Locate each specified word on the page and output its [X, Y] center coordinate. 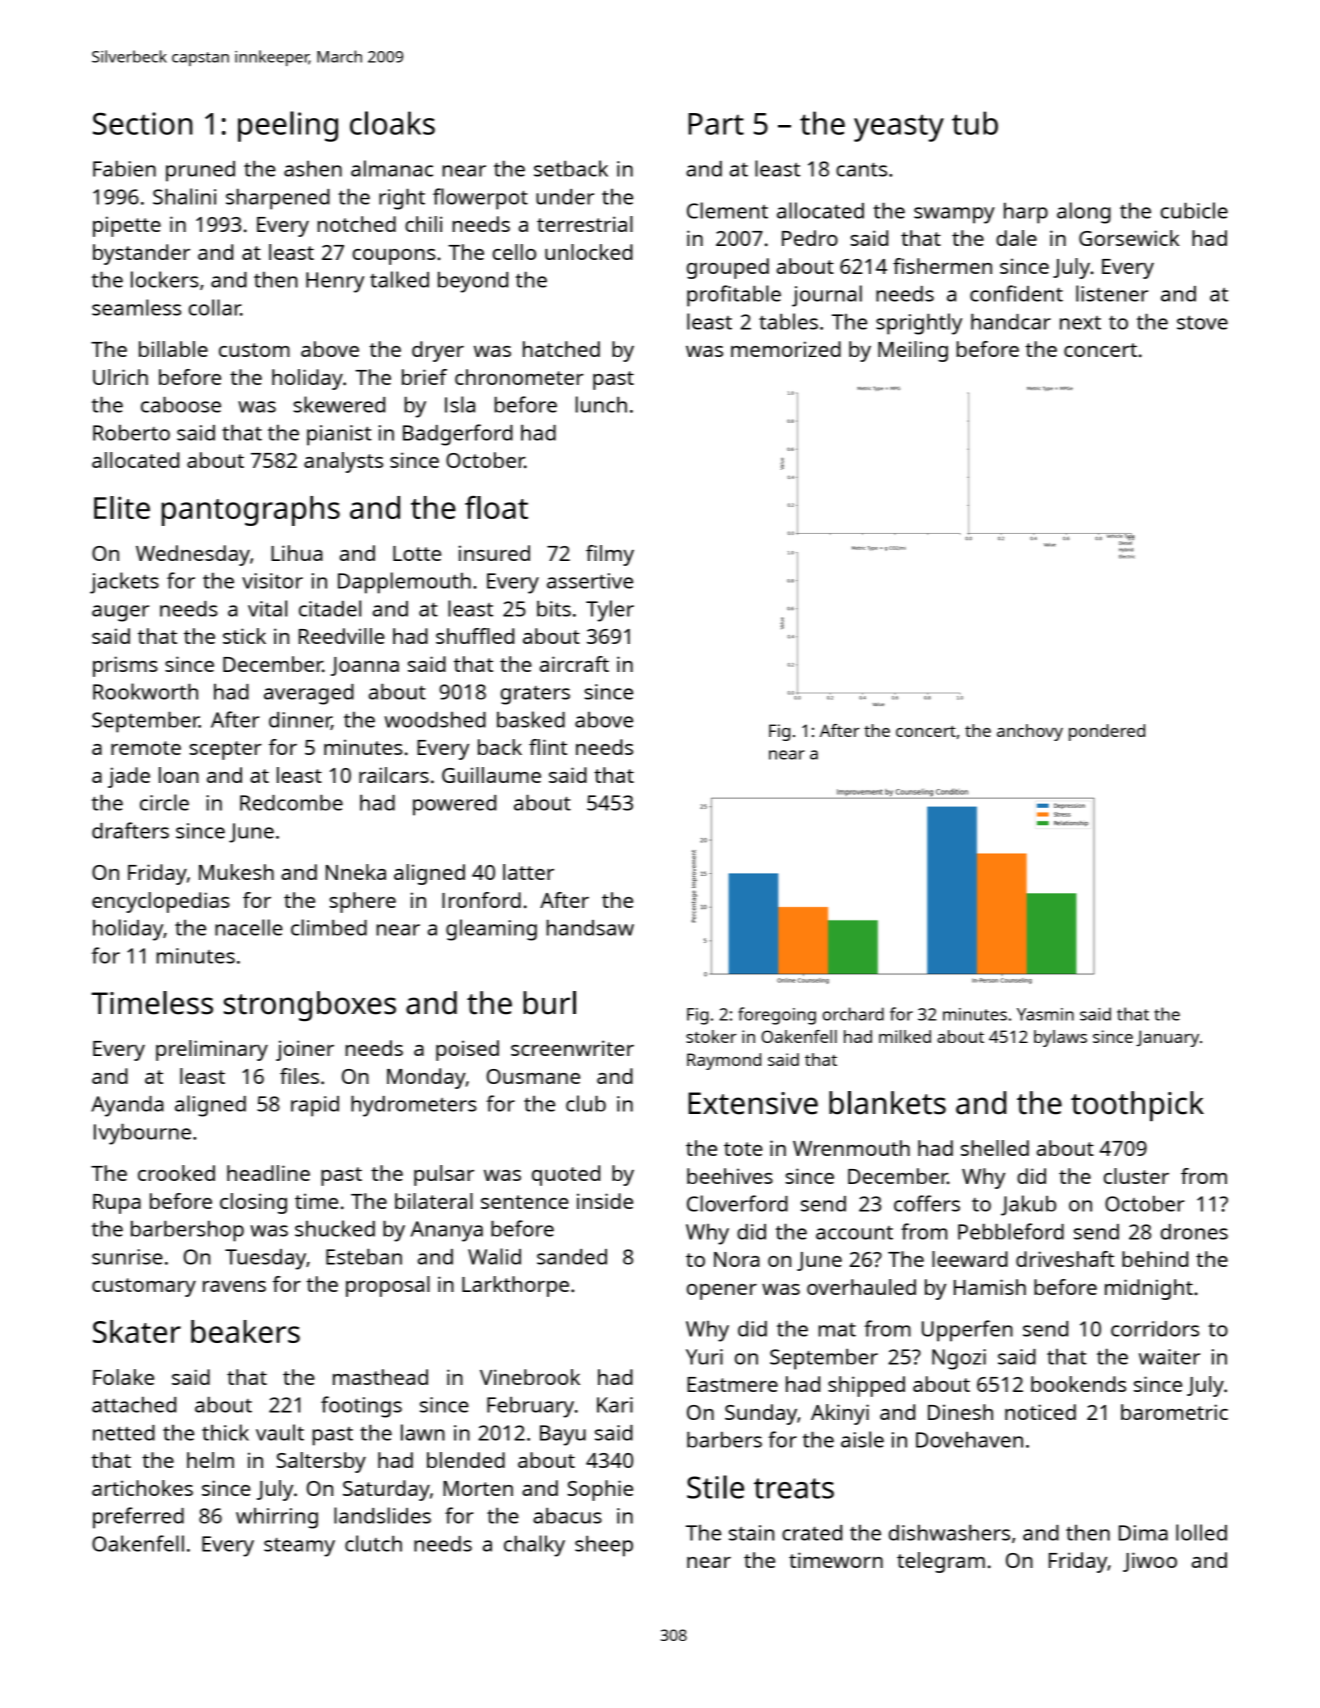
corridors [1155, 1329]
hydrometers [414, 1106]
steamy [299, 1547]
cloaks [392, 123]
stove [1202, 323]
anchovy [1030, 732]
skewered [339, 404]
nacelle [249, 927]
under [565, 197]
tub [975, 123]
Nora [737, 1259]
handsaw [590, 927]
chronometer [519, 377]
